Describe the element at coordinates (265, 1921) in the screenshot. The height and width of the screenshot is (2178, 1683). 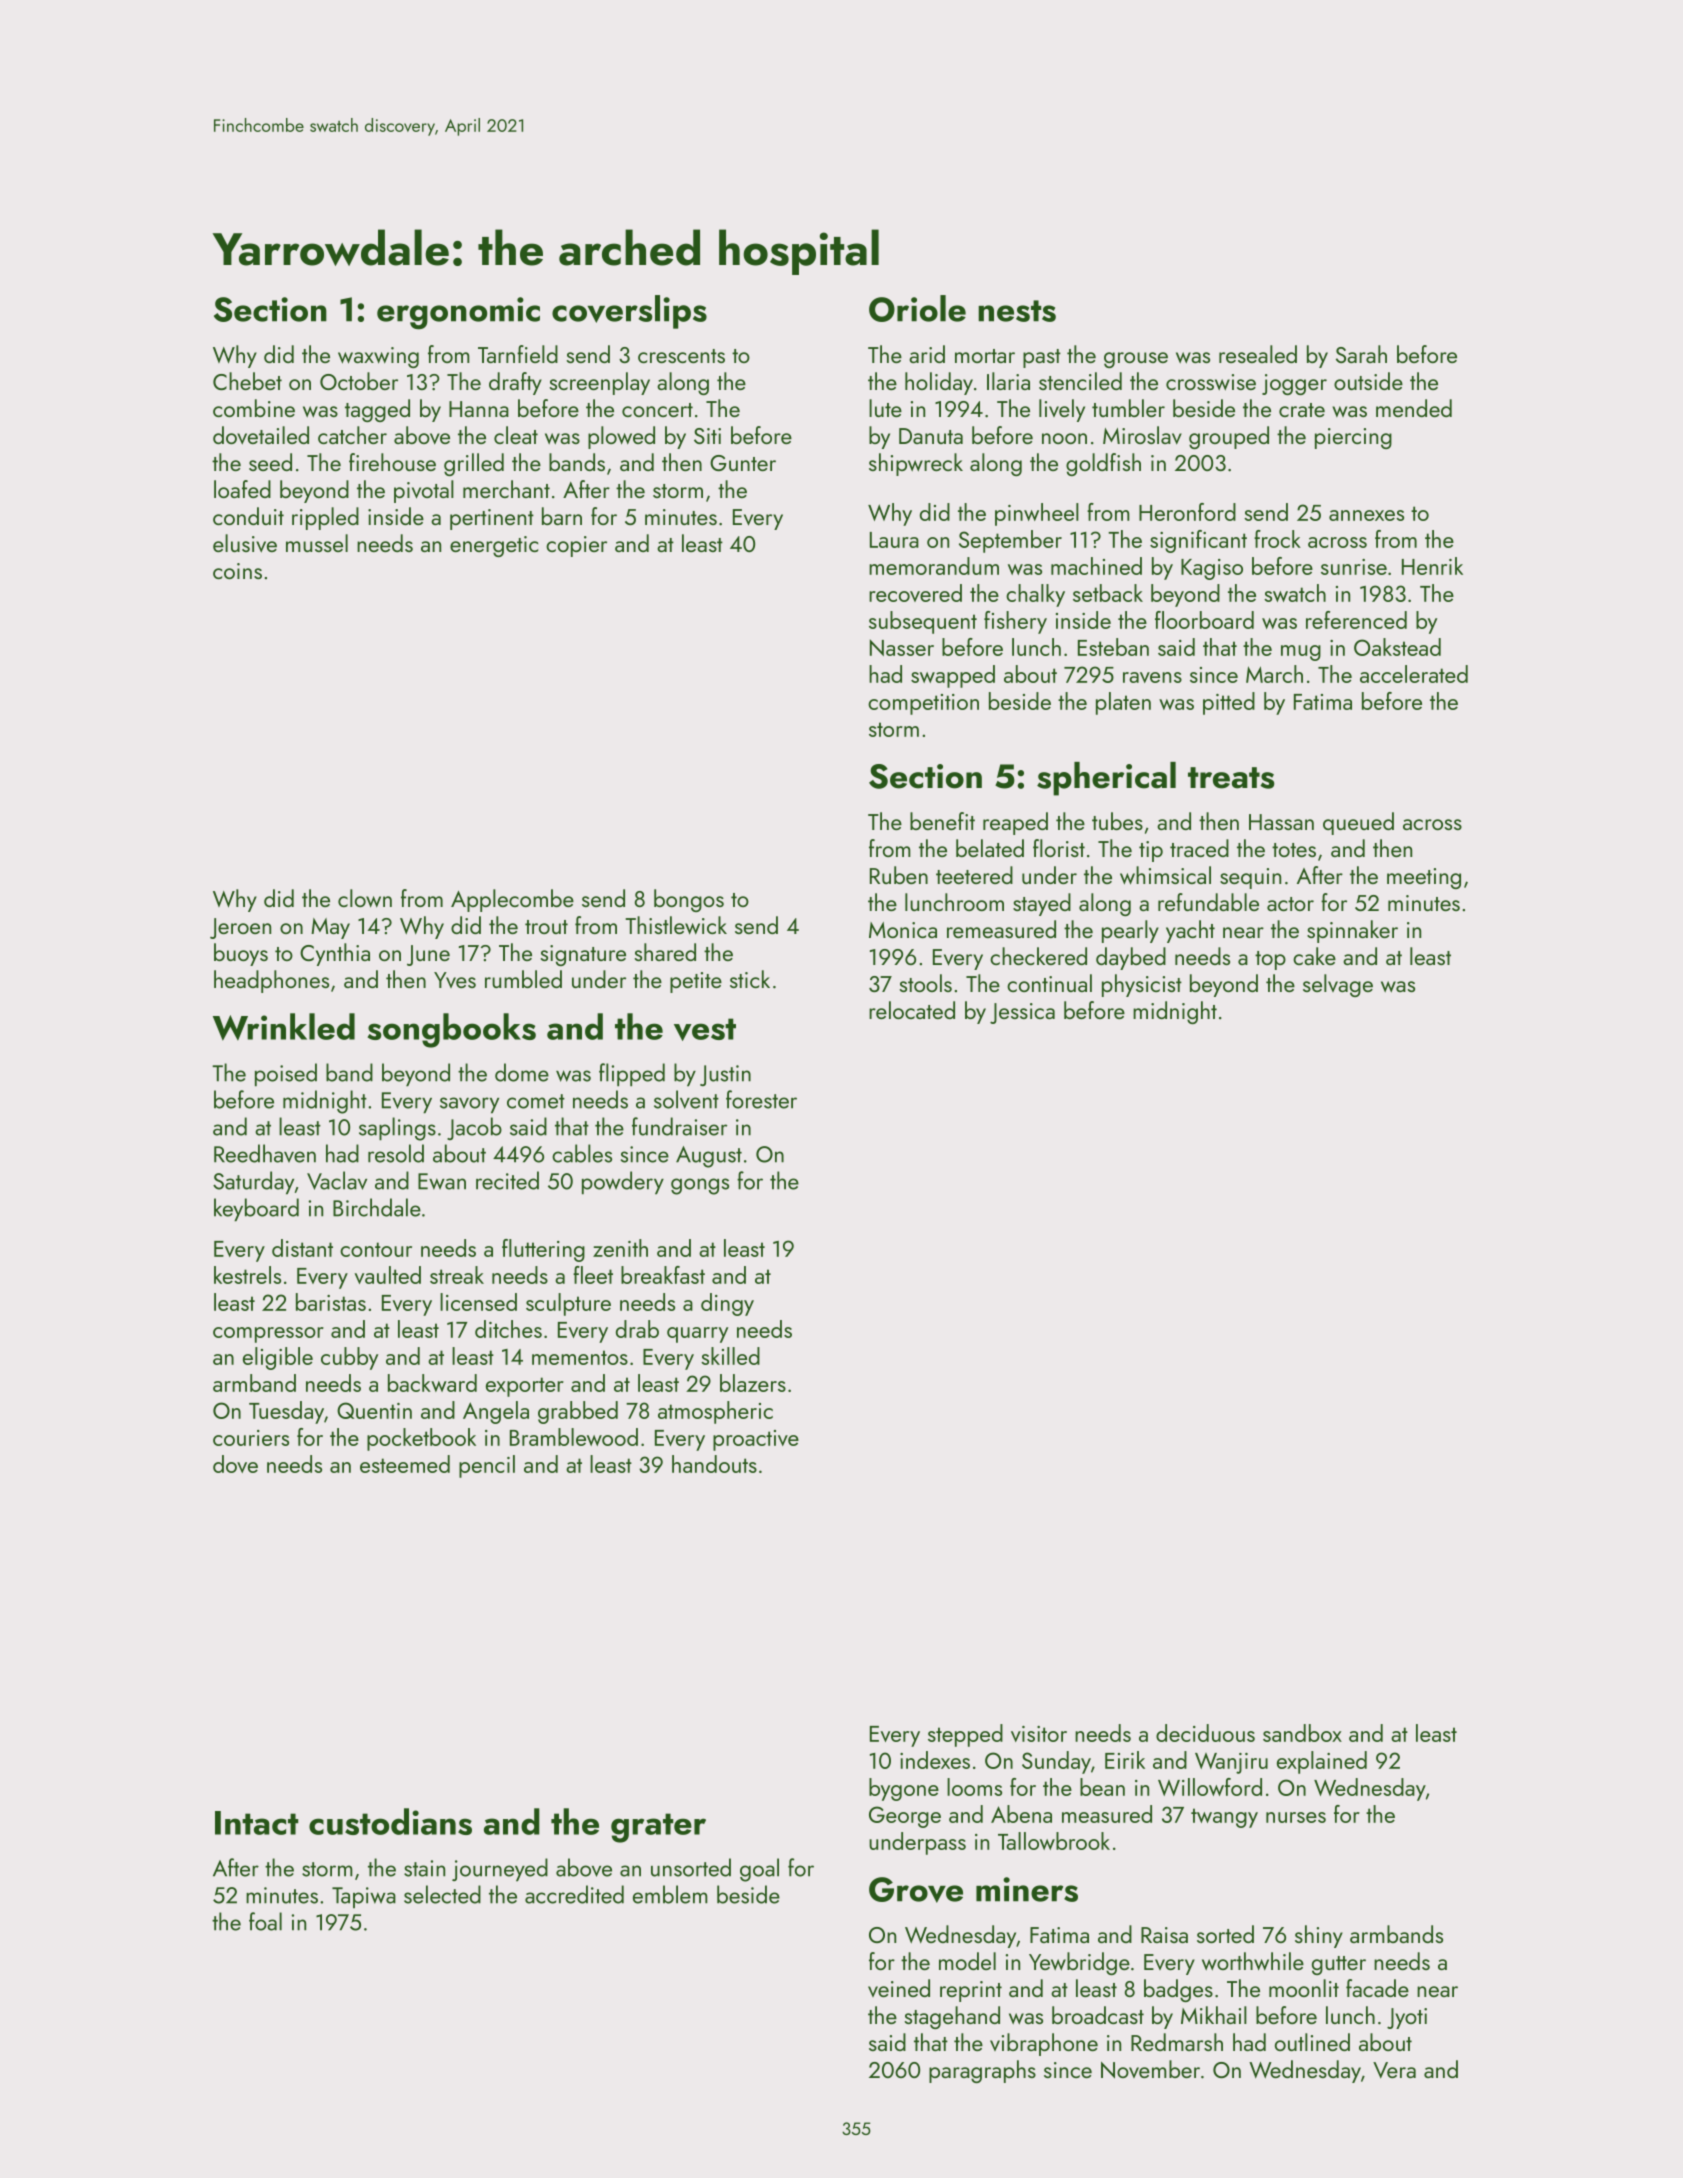
I see `foal` at that location.
